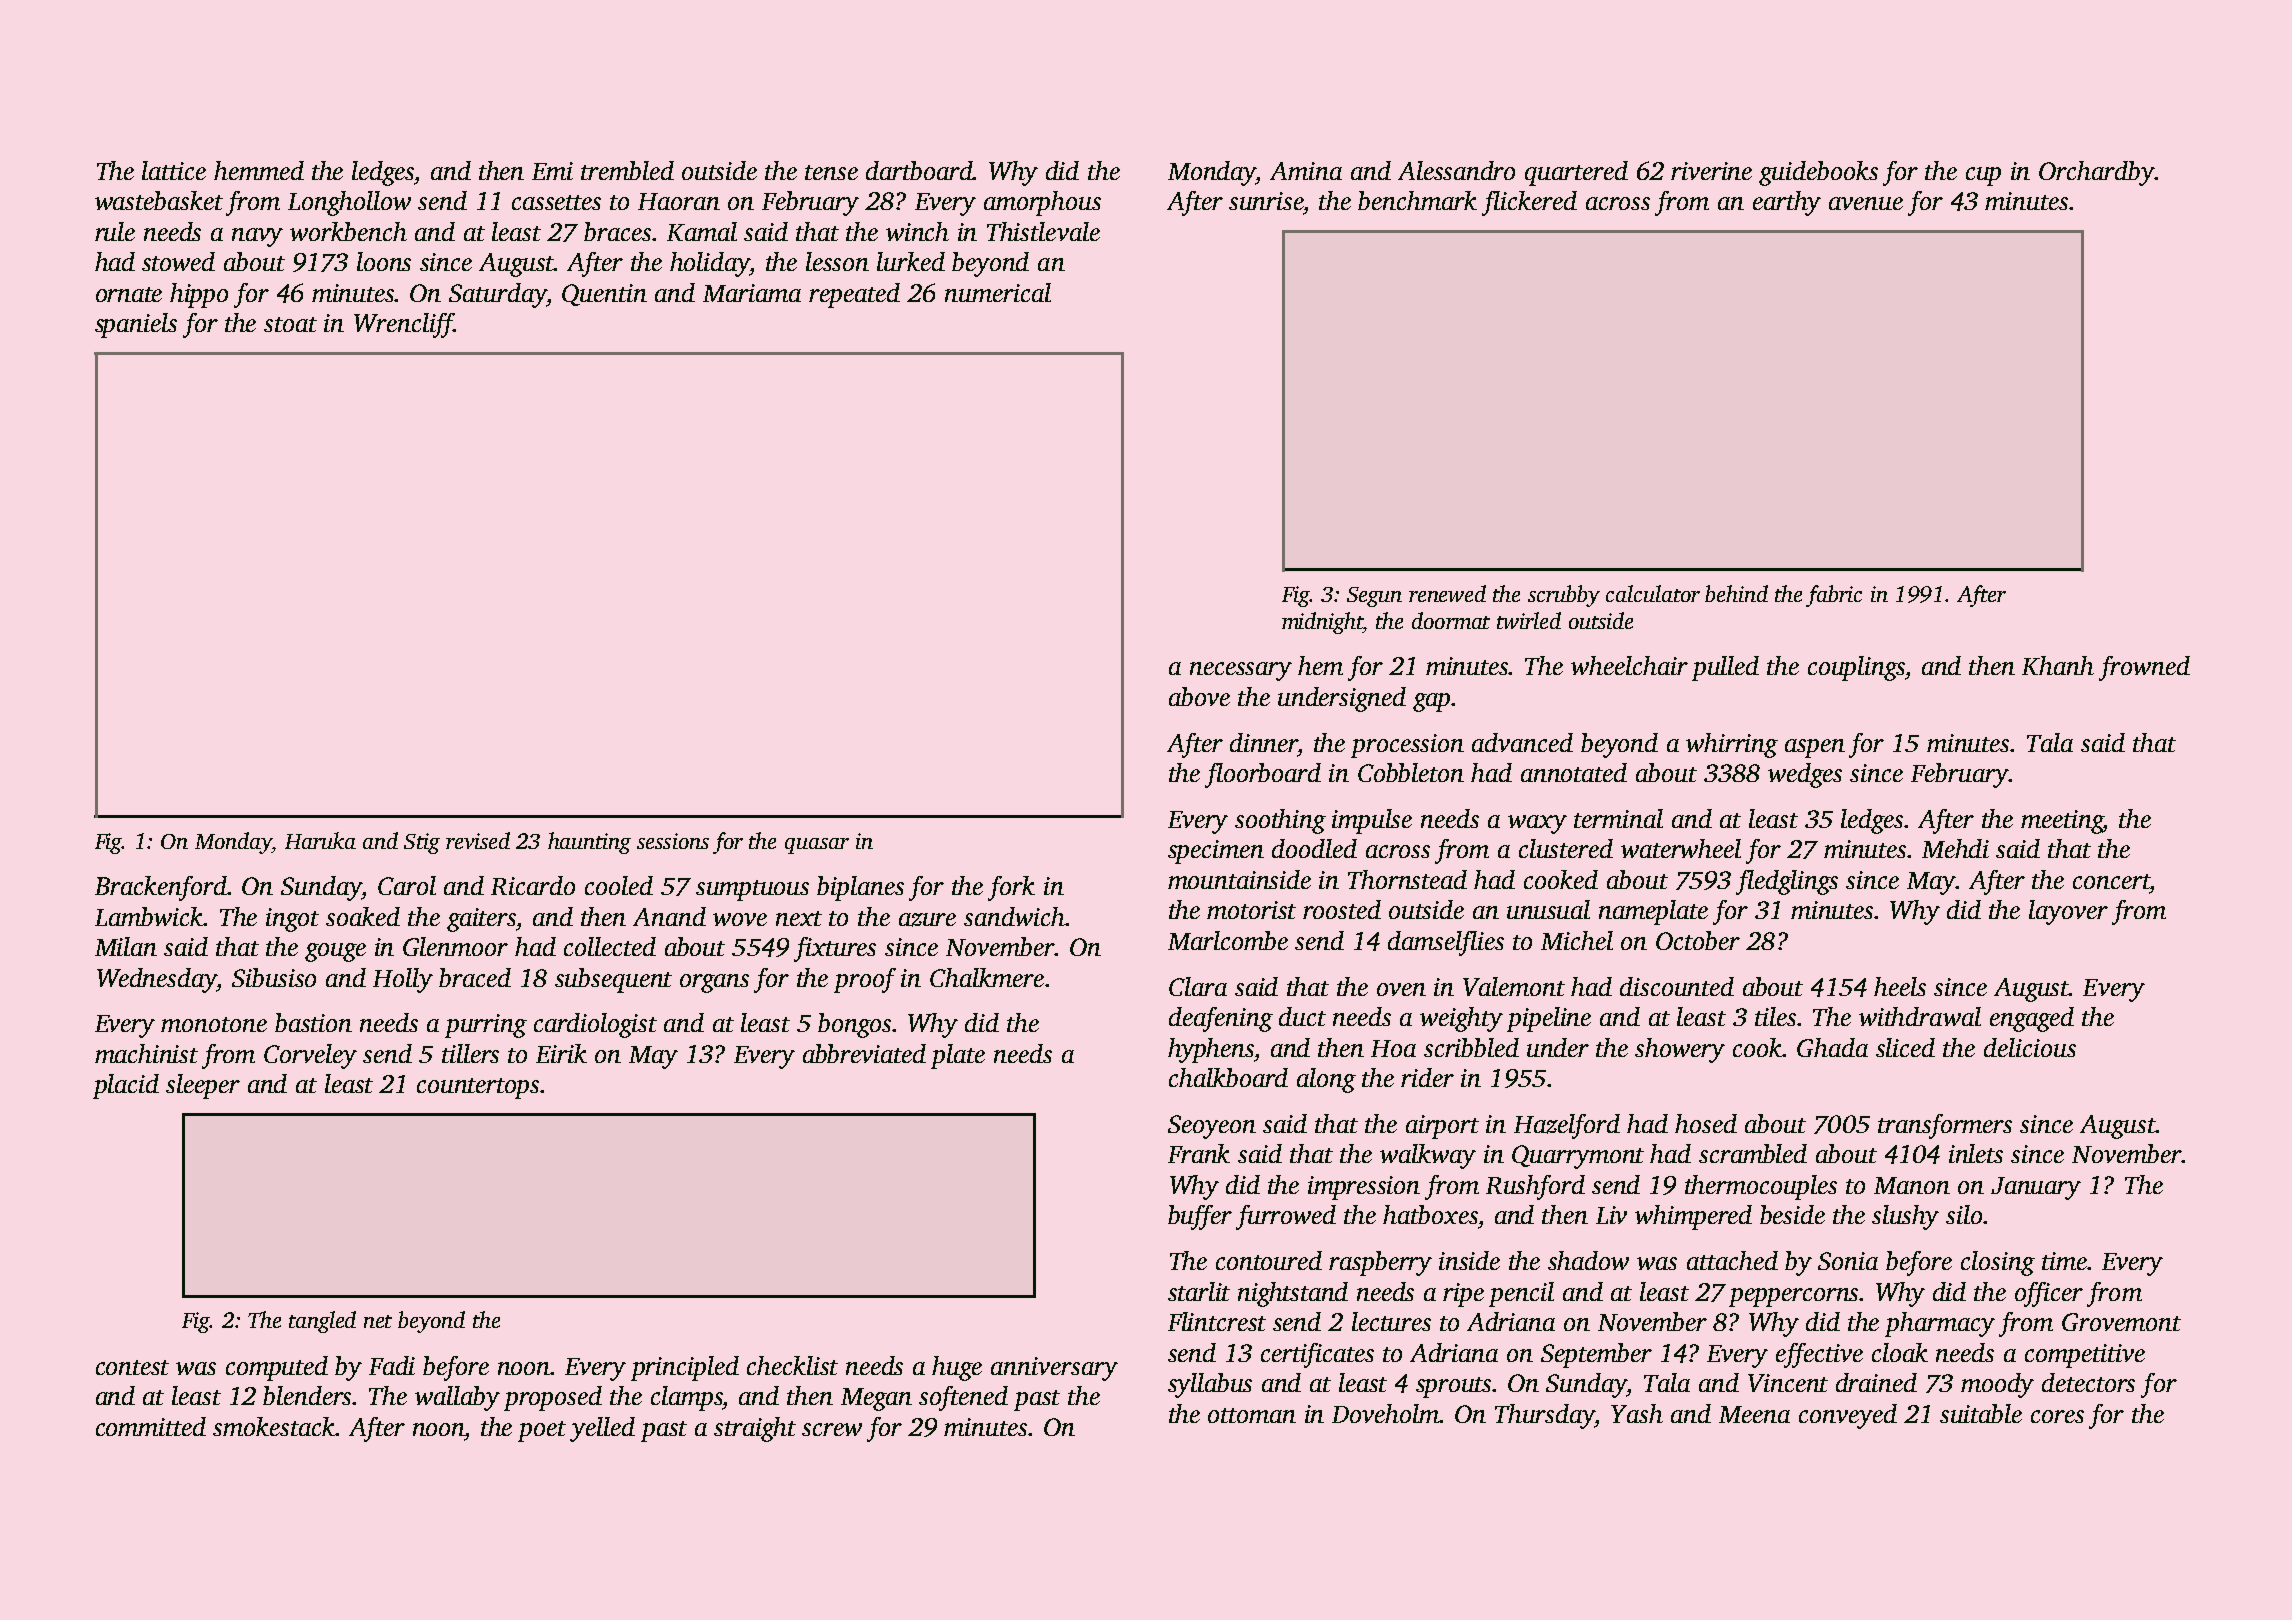  I want to click on committed, so click(151, 1426).
